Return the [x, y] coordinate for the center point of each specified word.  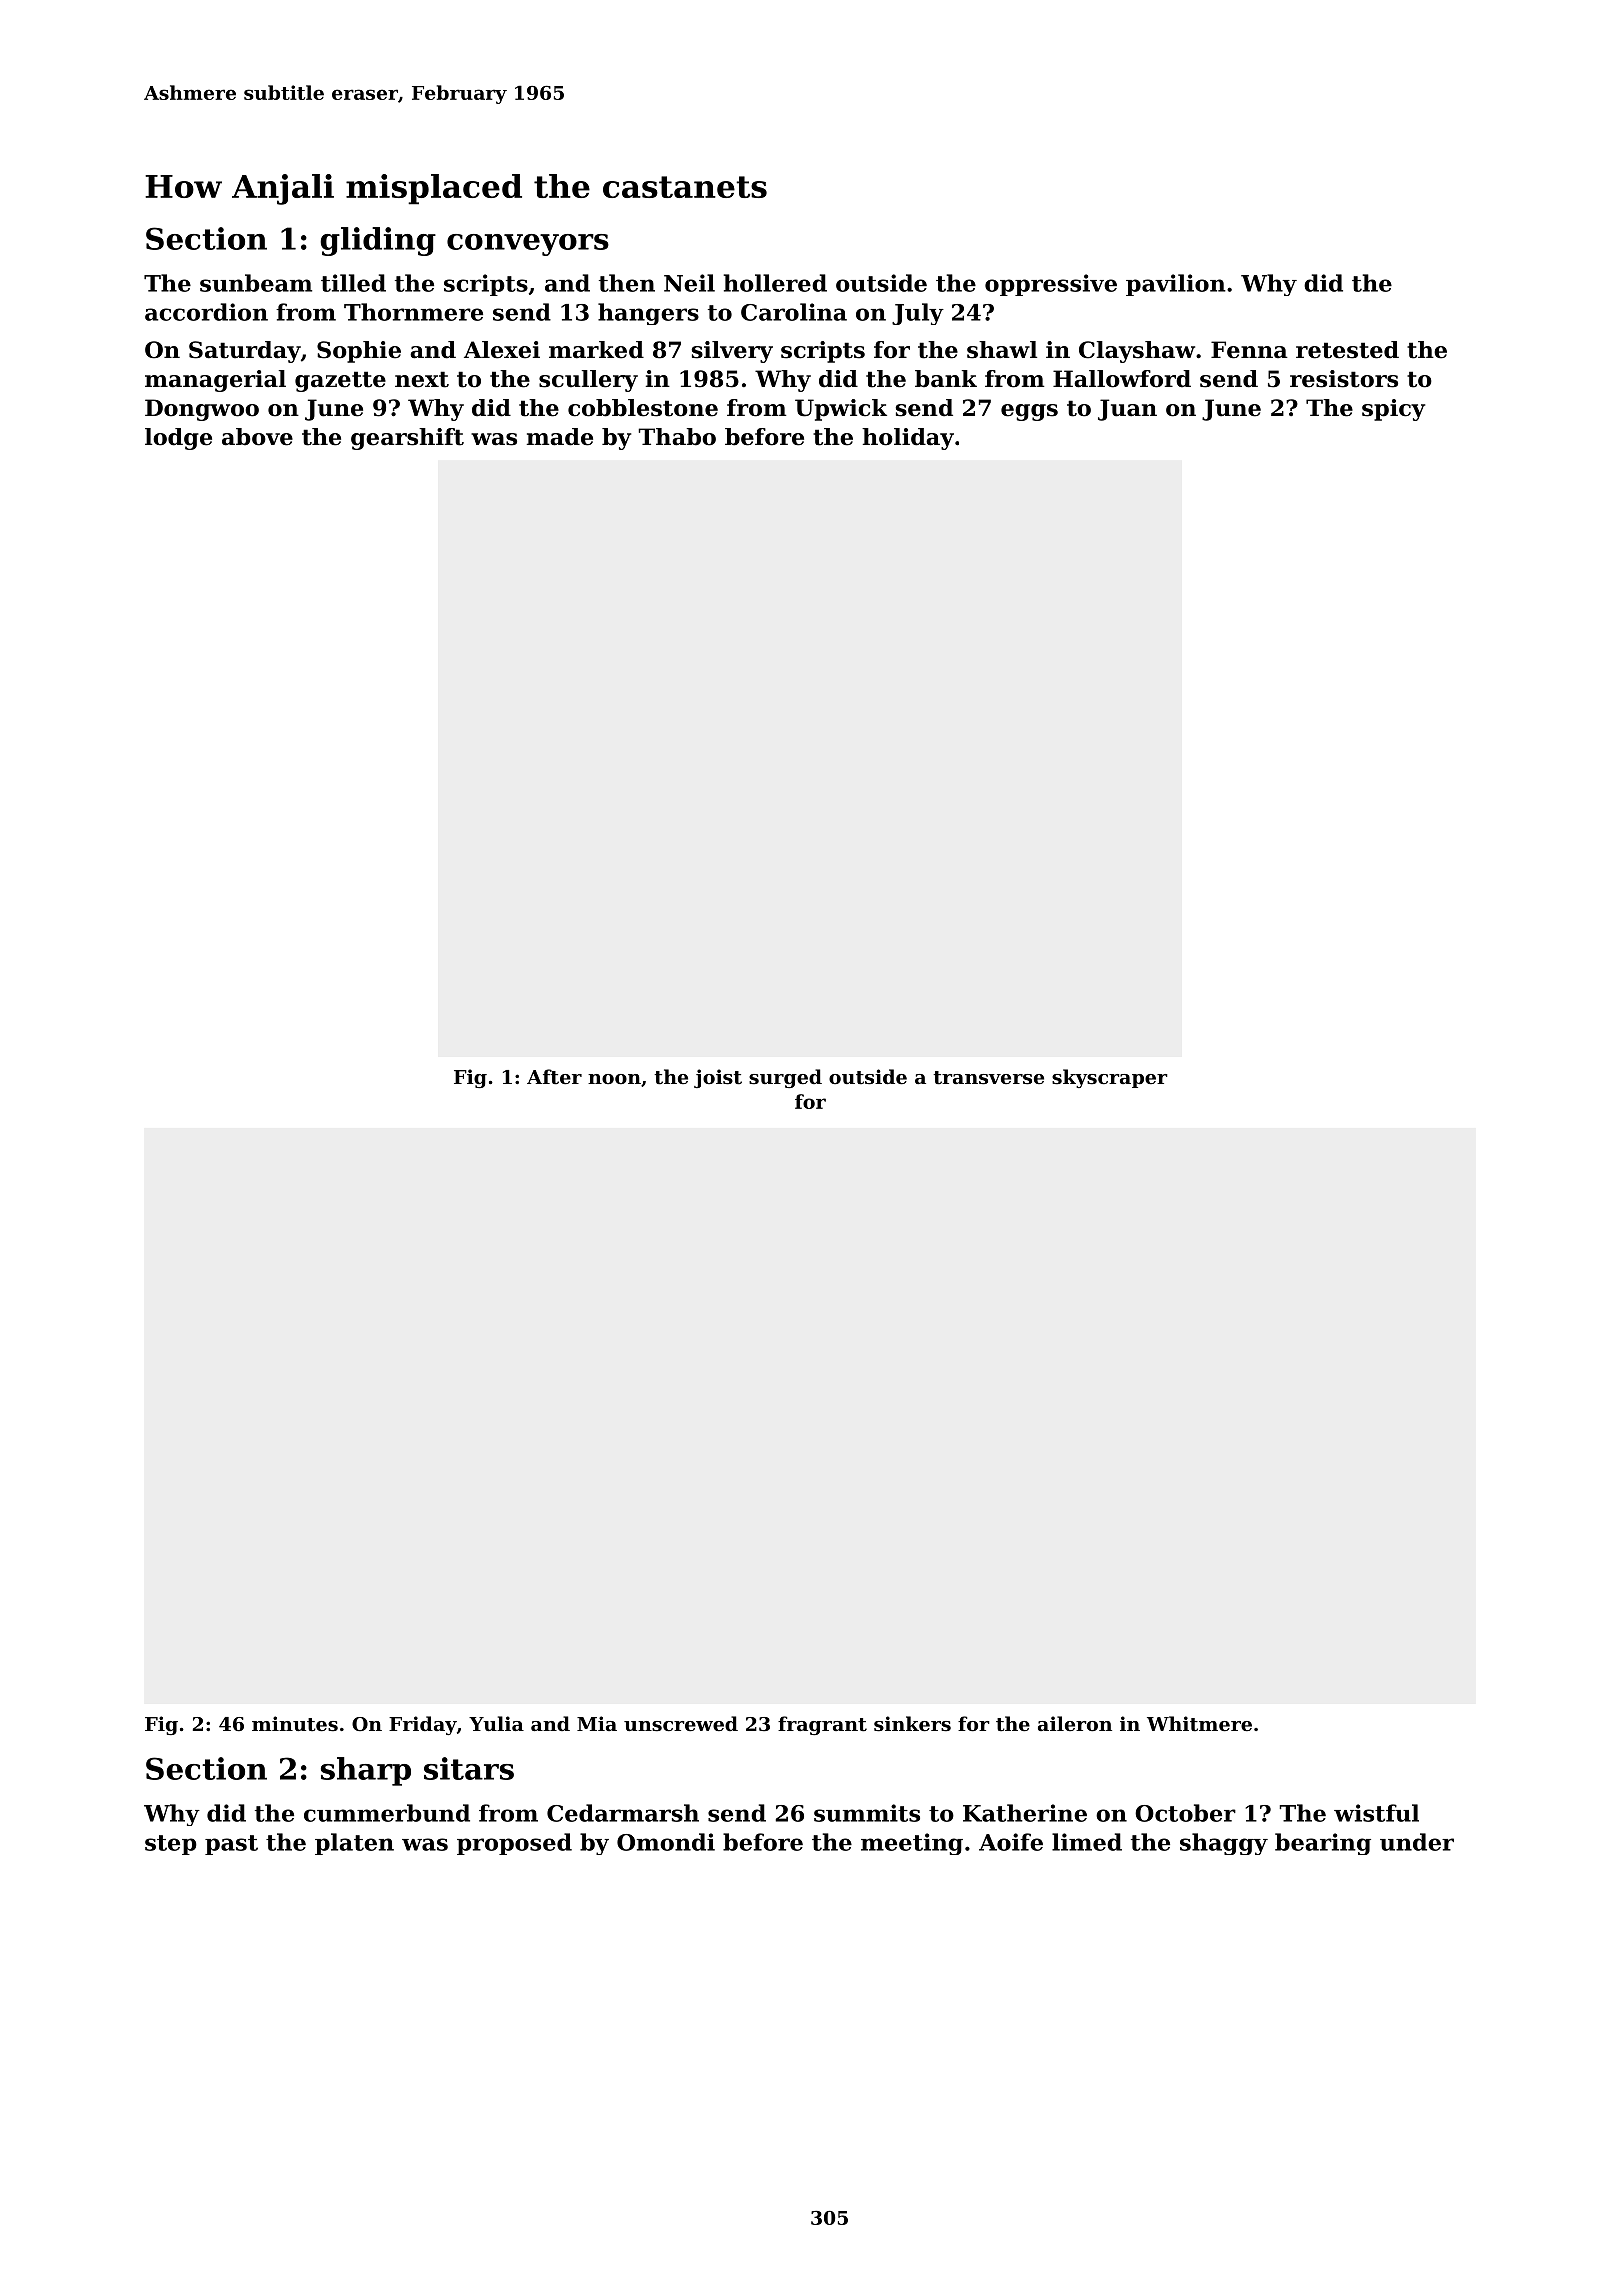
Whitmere [1199, 1723]
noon [614, 1079]
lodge [178, 439]
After [554, 1077]
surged [785, 1078]
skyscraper [1110, 1078]
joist [718, 1078]
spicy [1393, 410]
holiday [908, 439]
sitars [469, 1768]
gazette [340, 381]
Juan [1127, 410]
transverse [988, 1078]
